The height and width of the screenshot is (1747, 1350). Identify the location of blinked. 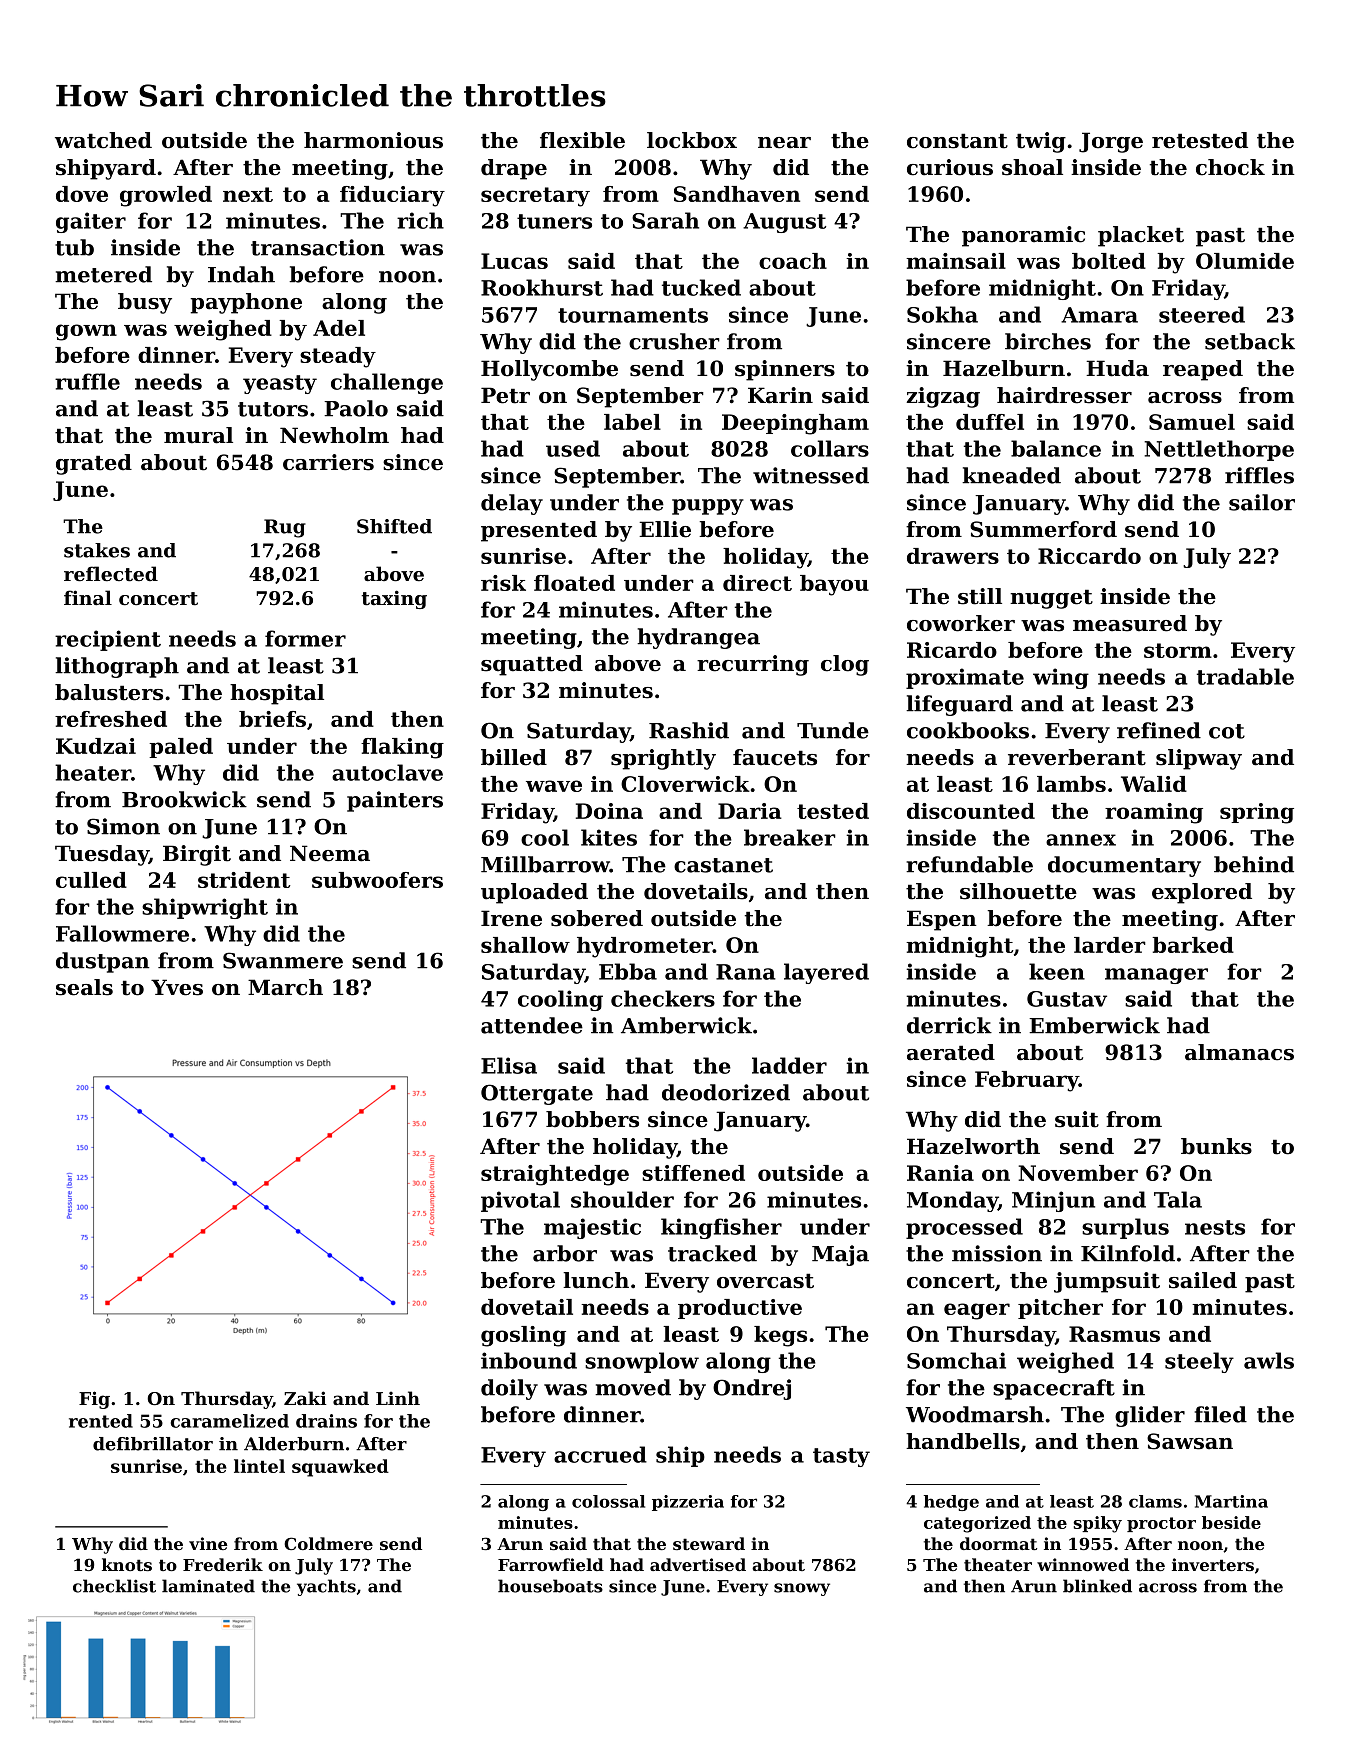
(1097, 1586).
